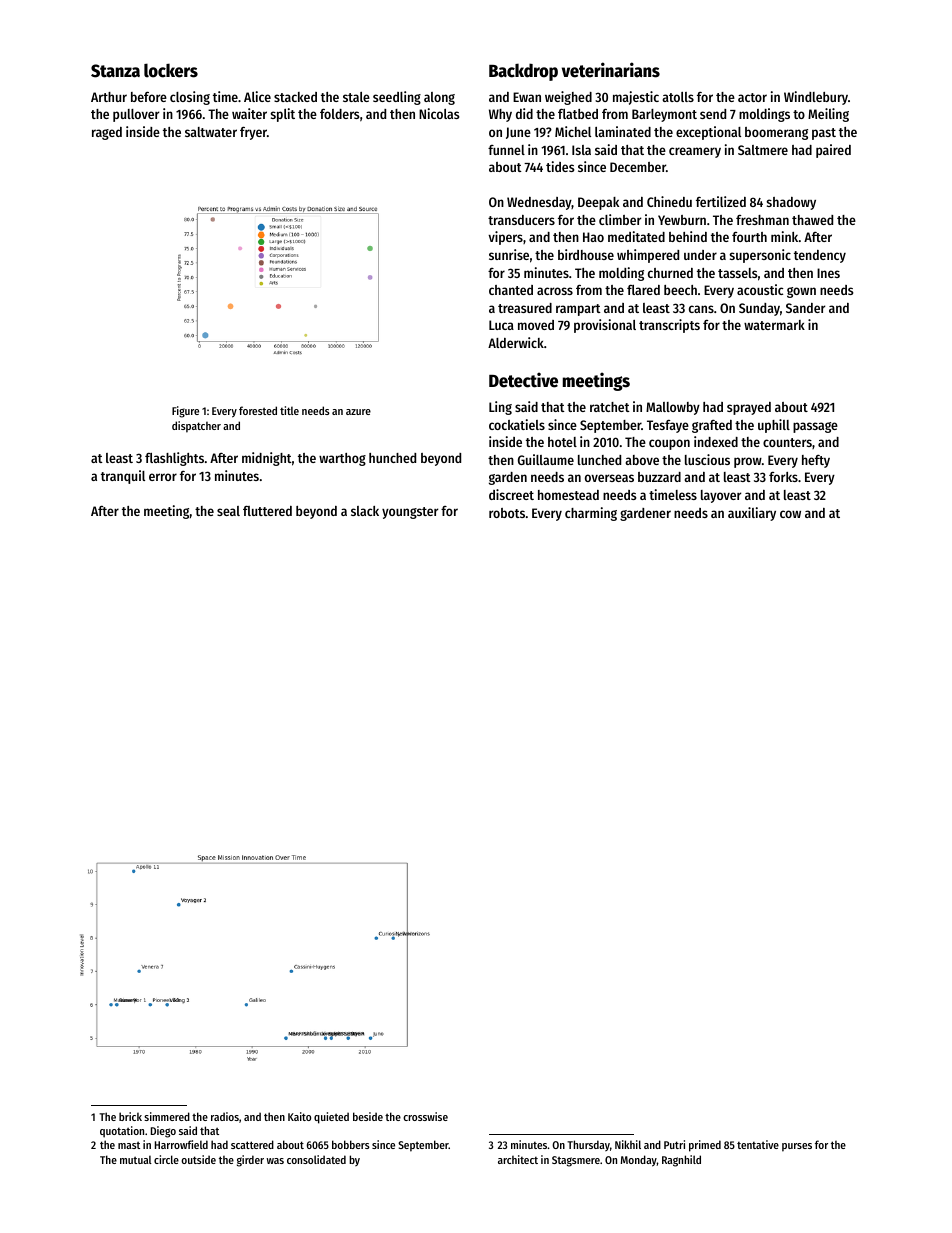 The image size is (952, 1233). What do you see at coordinates (669, 444) in the image?
I see `coupon` at bounding box center [669, 444].
